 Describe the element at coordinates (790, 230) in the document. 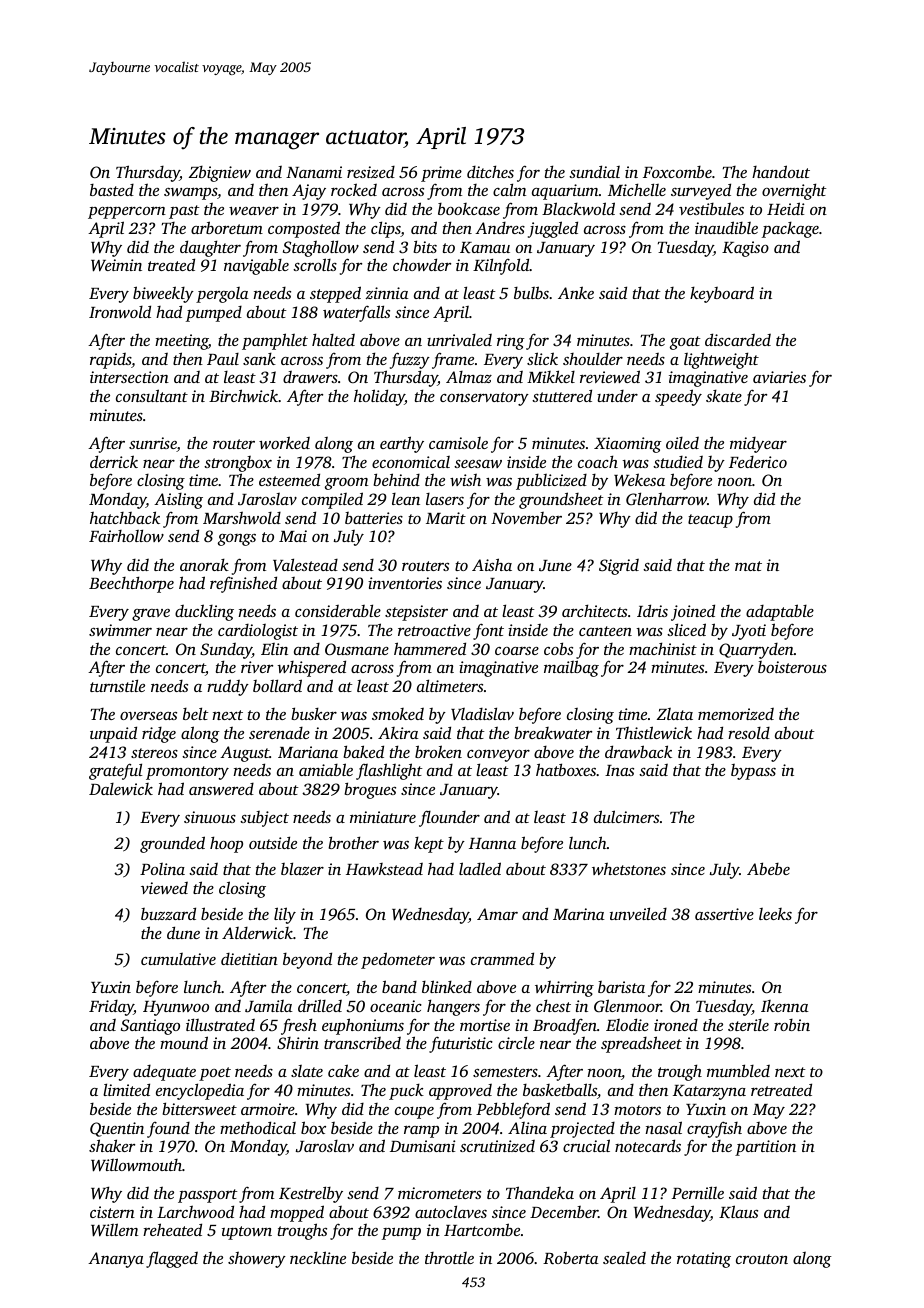

I see `package` at that location.
